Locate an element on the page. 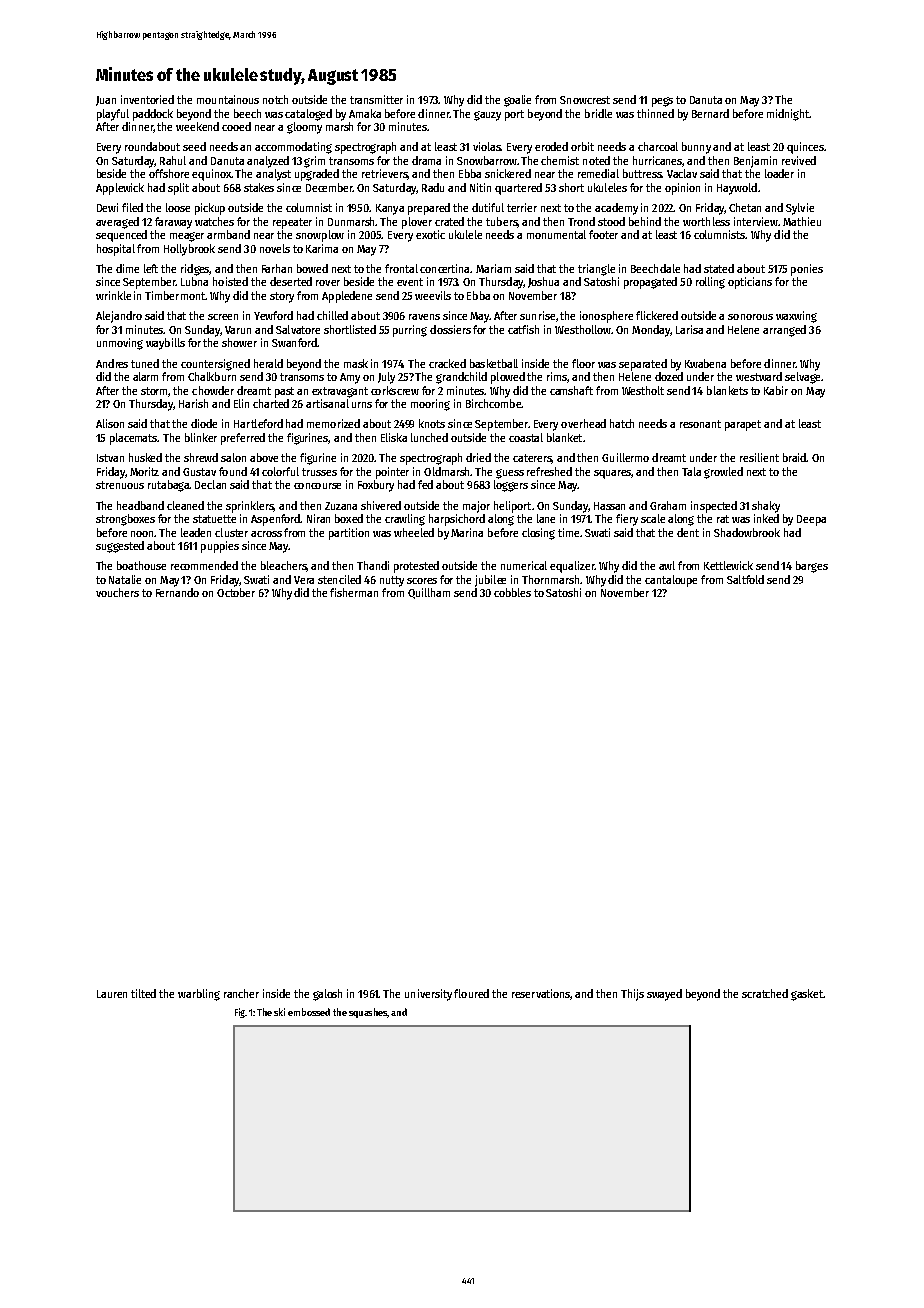 This document has width=924, height=1308. Moritz is located at coordinates (144, 471).
